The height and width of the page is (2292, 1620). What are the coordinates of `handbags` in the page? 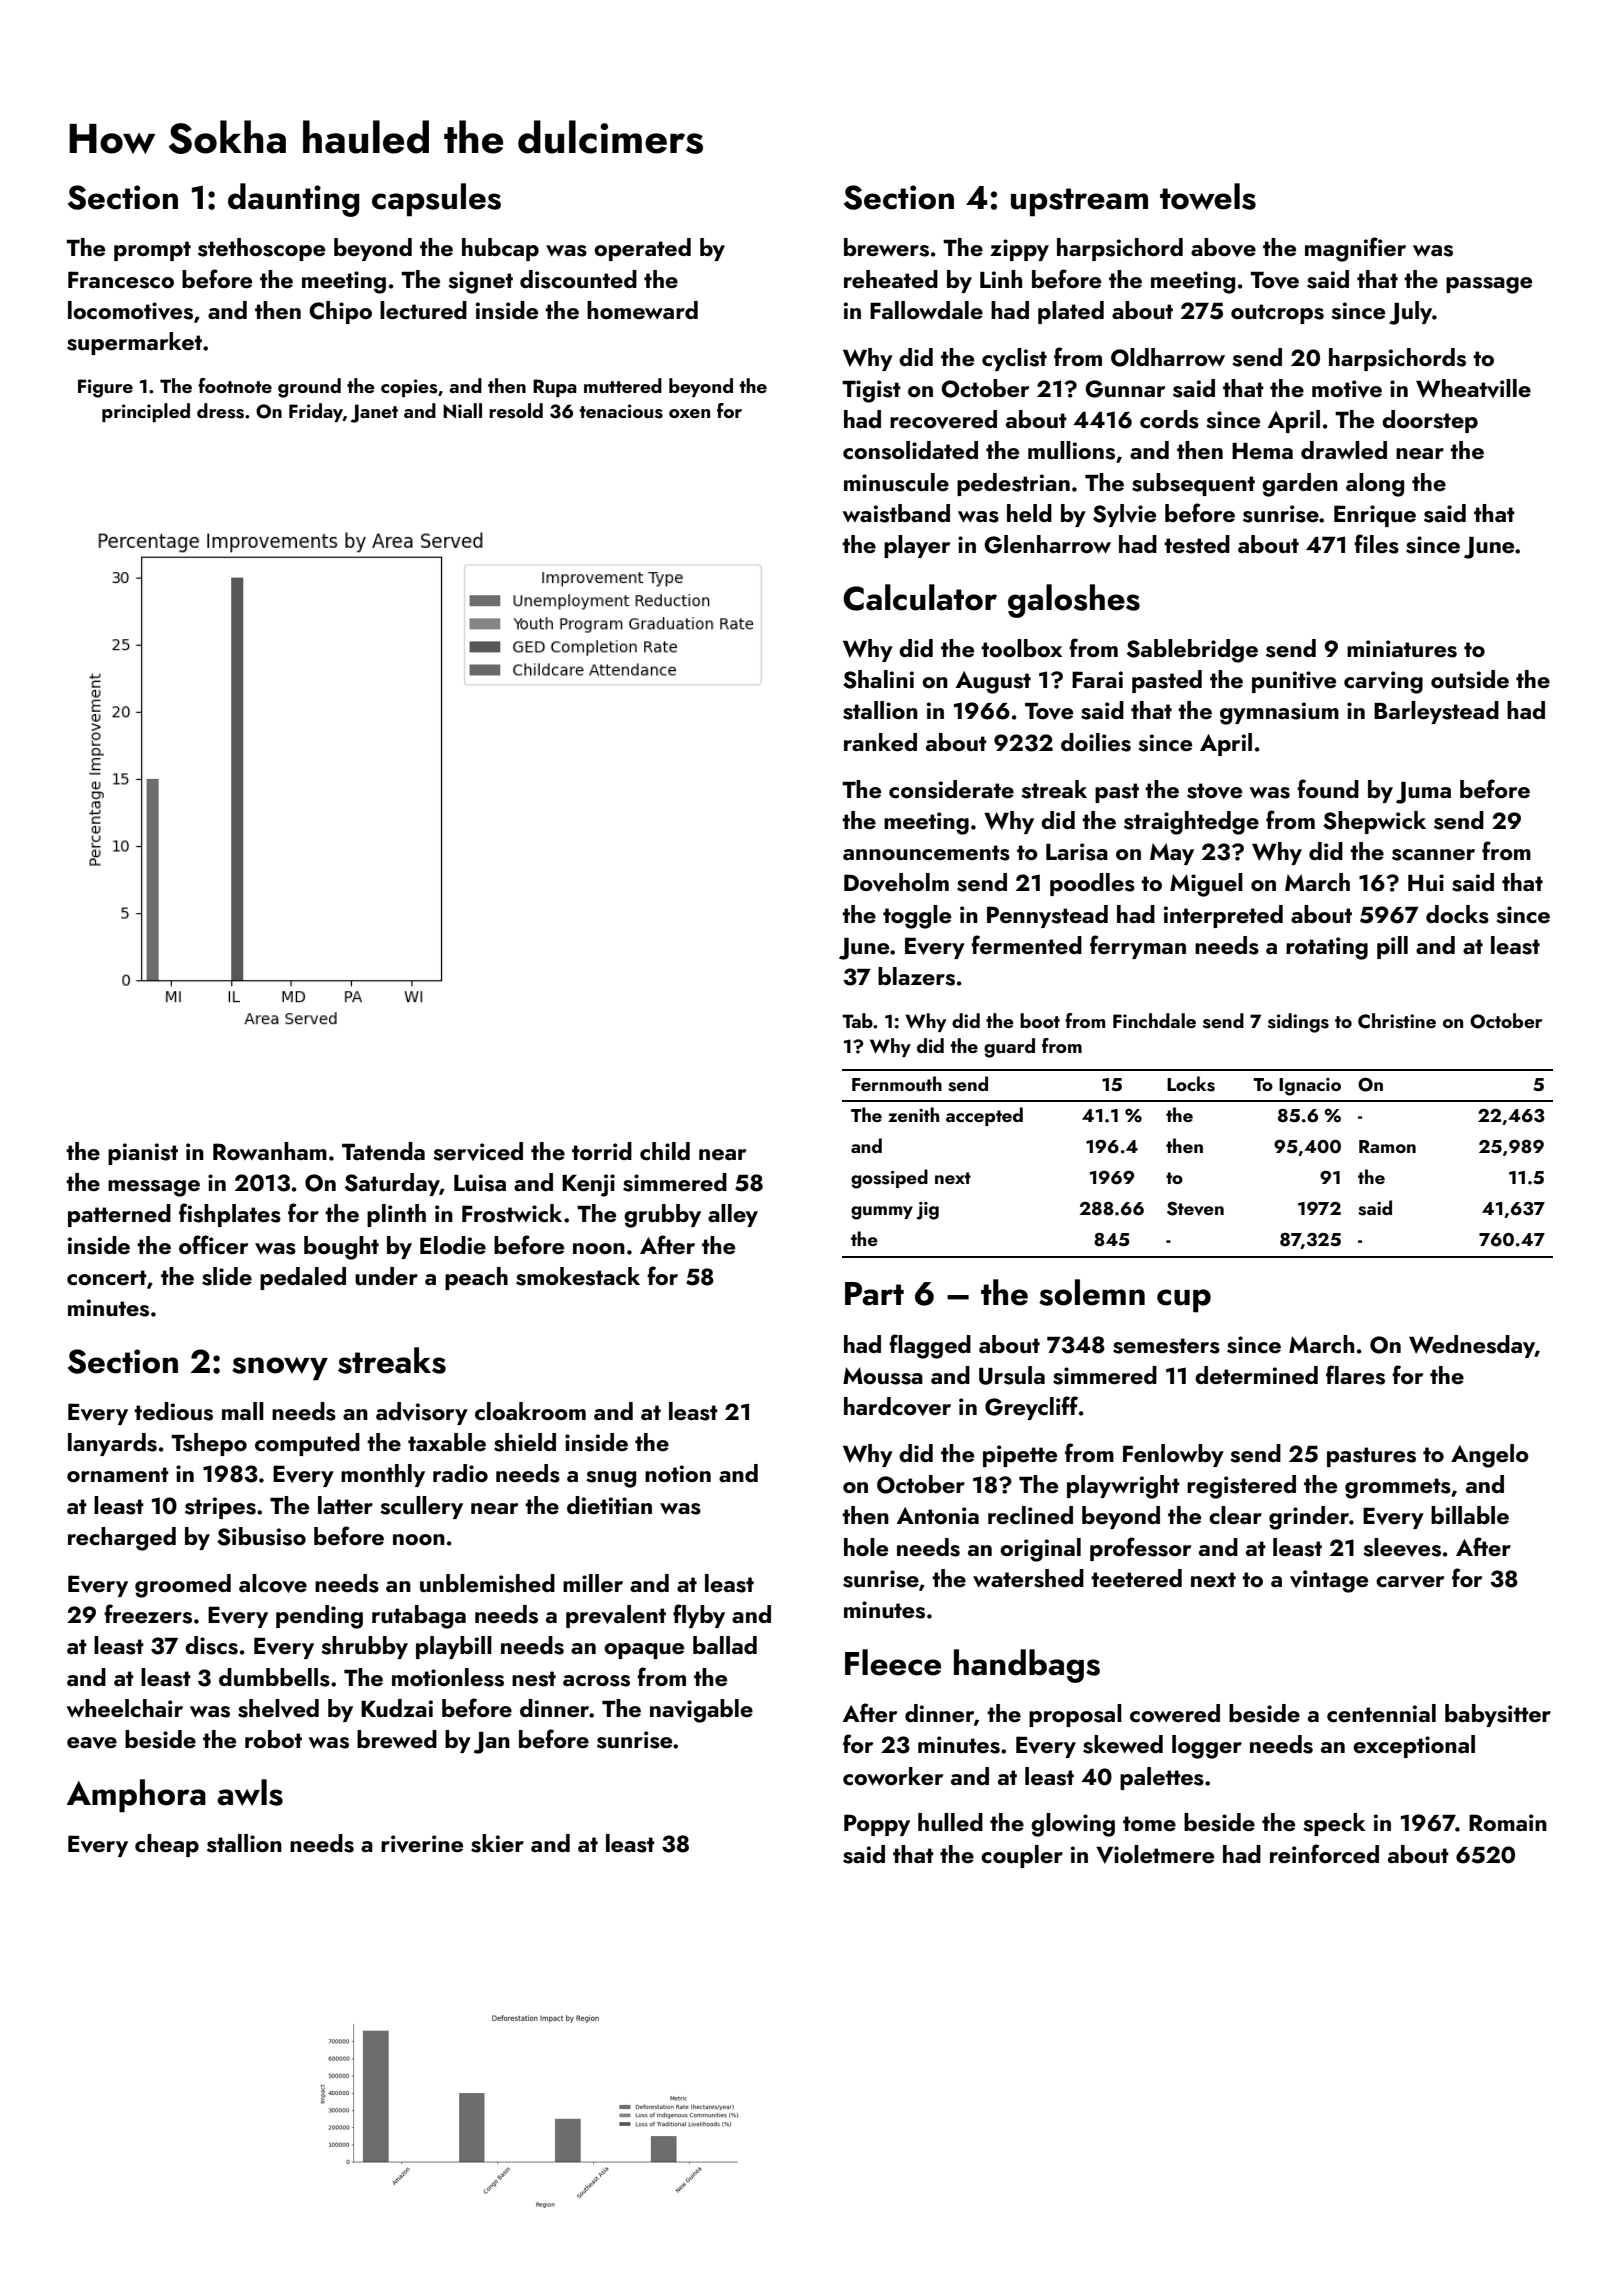 It's located at (1027, 1666).
